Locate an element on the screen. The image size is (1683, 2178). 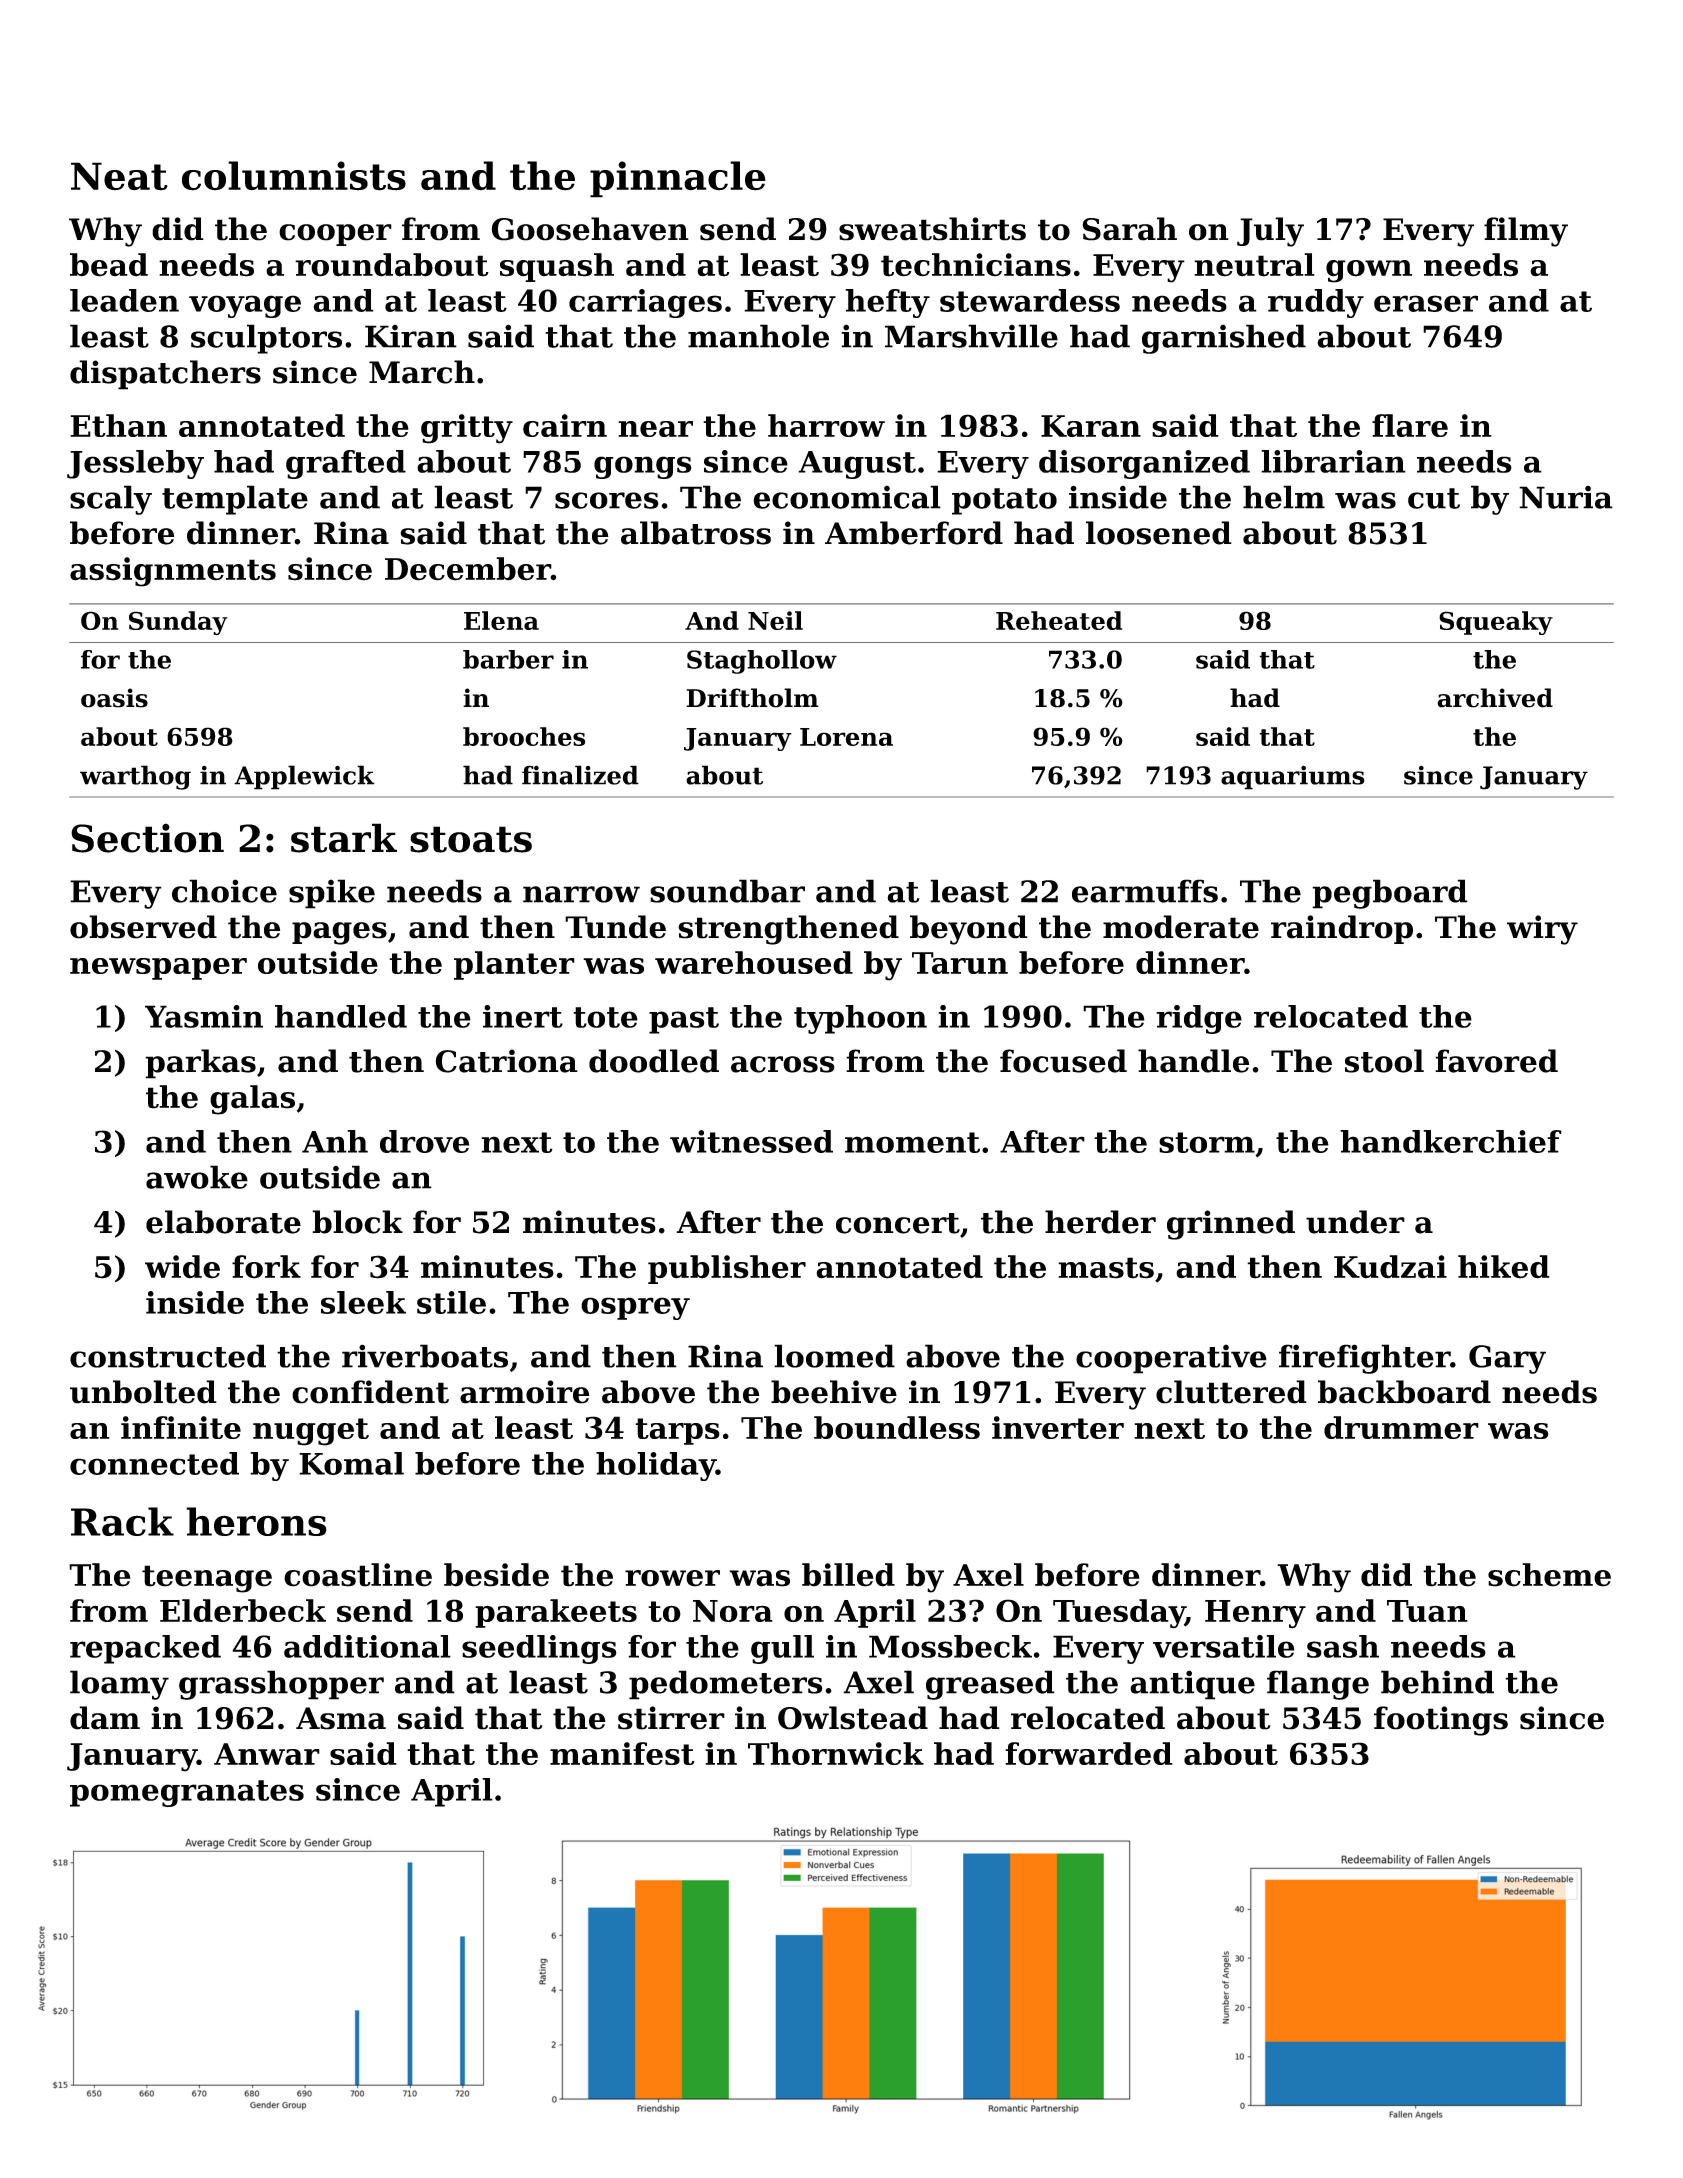
manhole is located at coordinates (758, 336).
